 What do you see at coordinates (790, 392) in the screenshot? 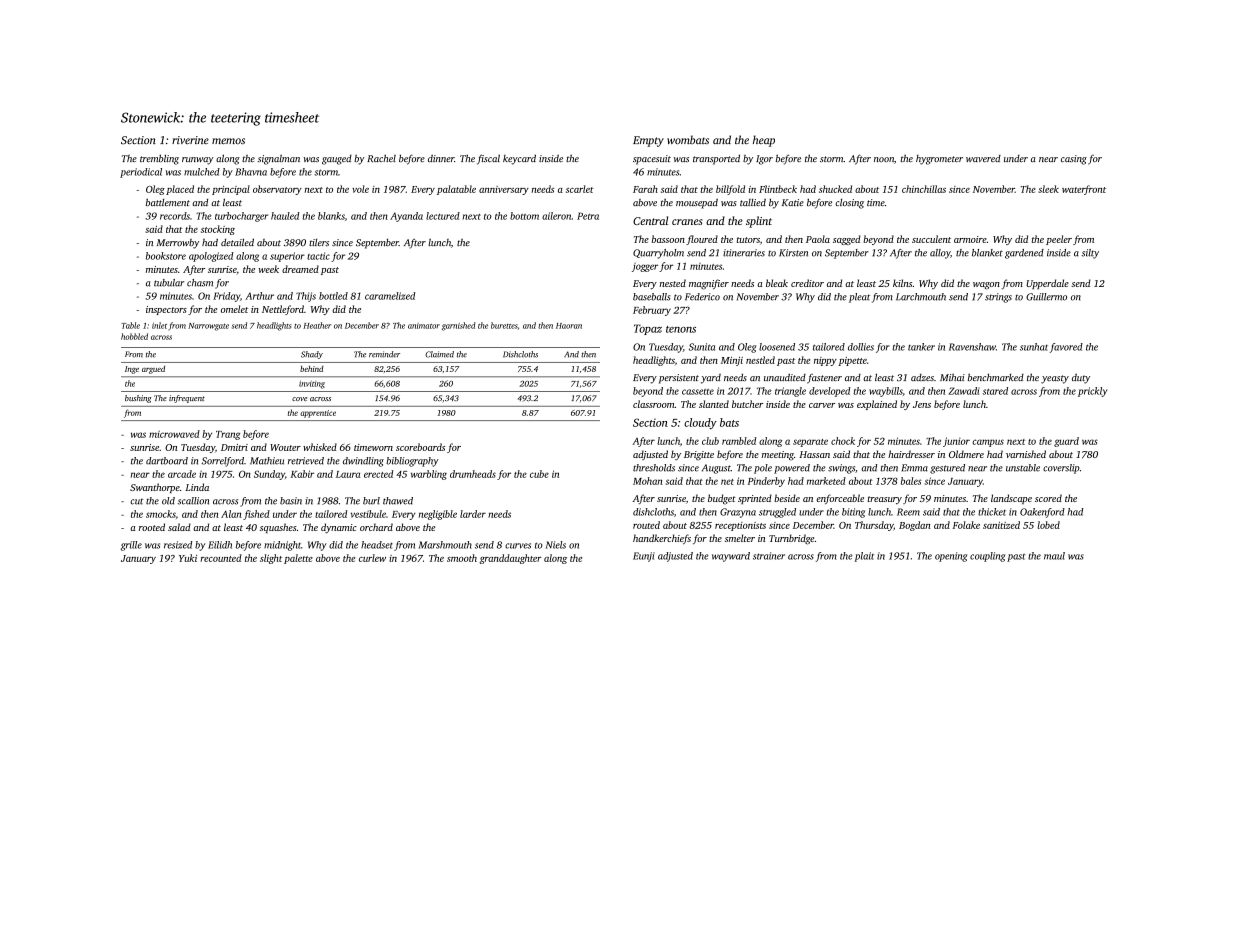
I see `triangle` at bounding box center [790, 392].
